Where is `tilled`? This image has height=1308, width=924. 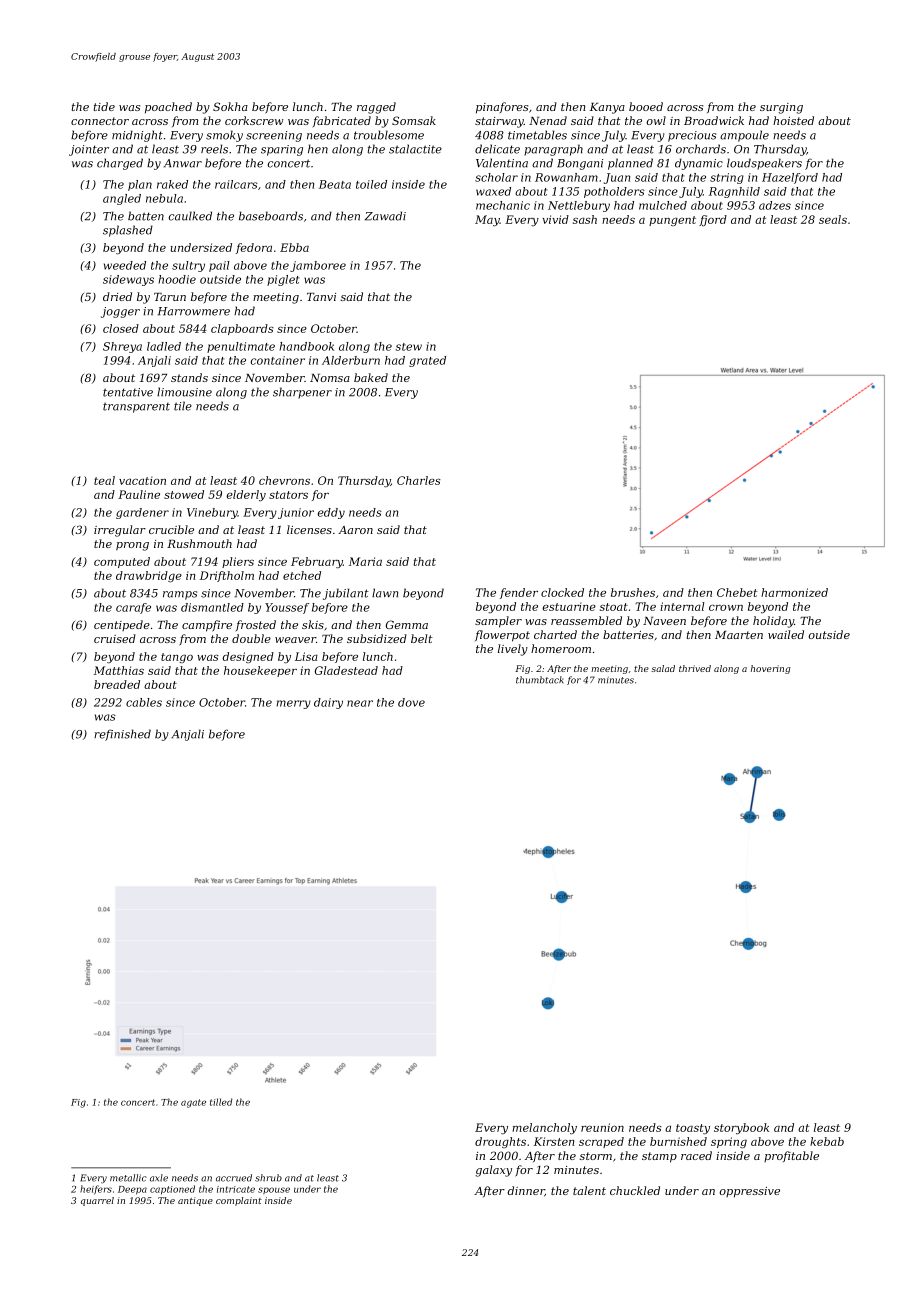 tilled is located at coordinates (221, 1102).
